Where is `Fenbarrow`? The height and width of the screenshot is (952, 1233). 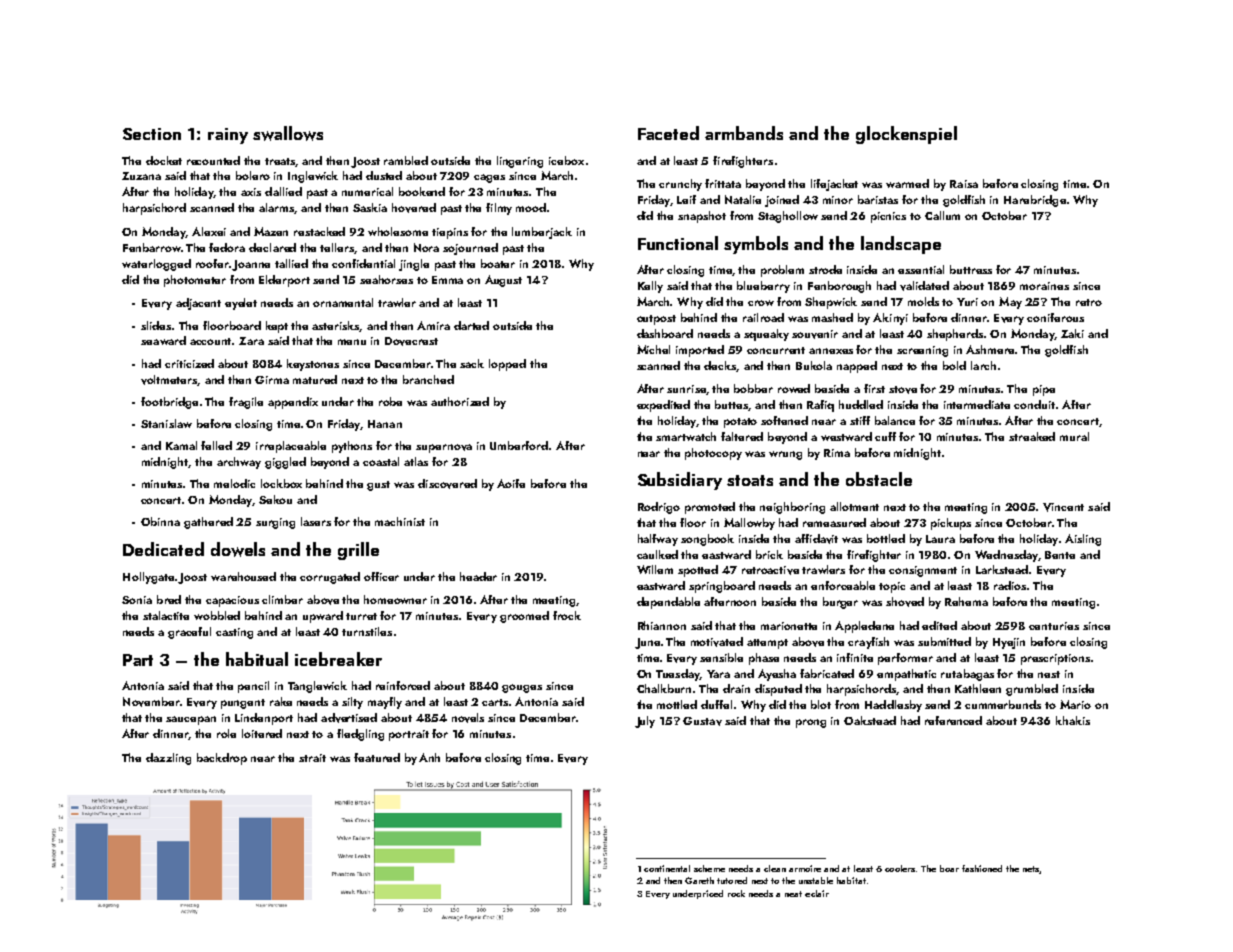
Fenbarrow is located at coordinates (152, 247).
